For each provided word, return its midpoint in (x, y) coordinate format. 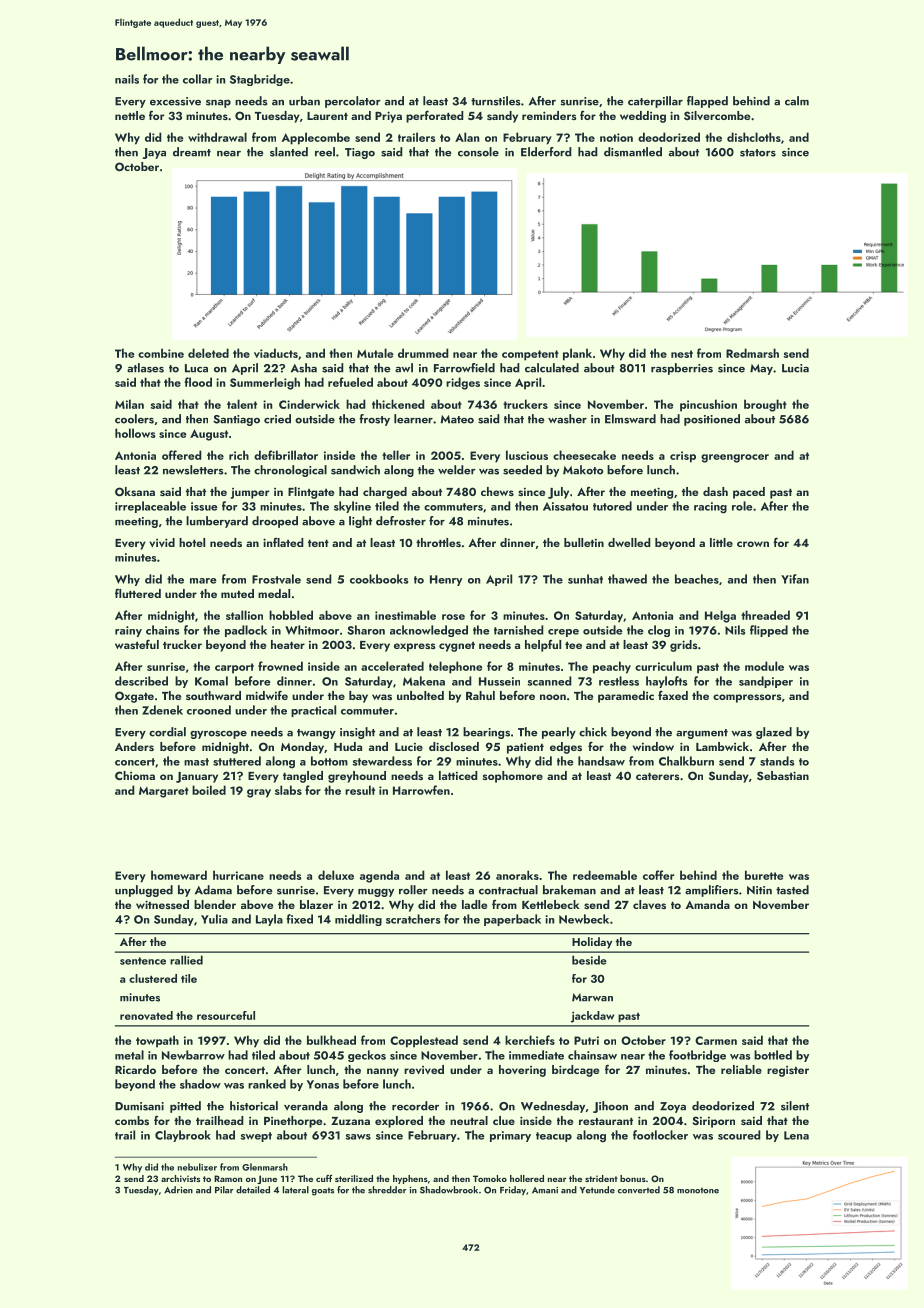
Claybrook (183, 1136)
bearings (486, 733)
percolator (353, 102)
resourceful (226, 1015)
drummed (423, 353)
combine (161, 353)
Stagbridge (260, 80)
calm (797, 101)
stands (777, 761)
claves (649, 904)
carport (234, 668)
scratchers (413, 919)
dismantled (633, 152)
